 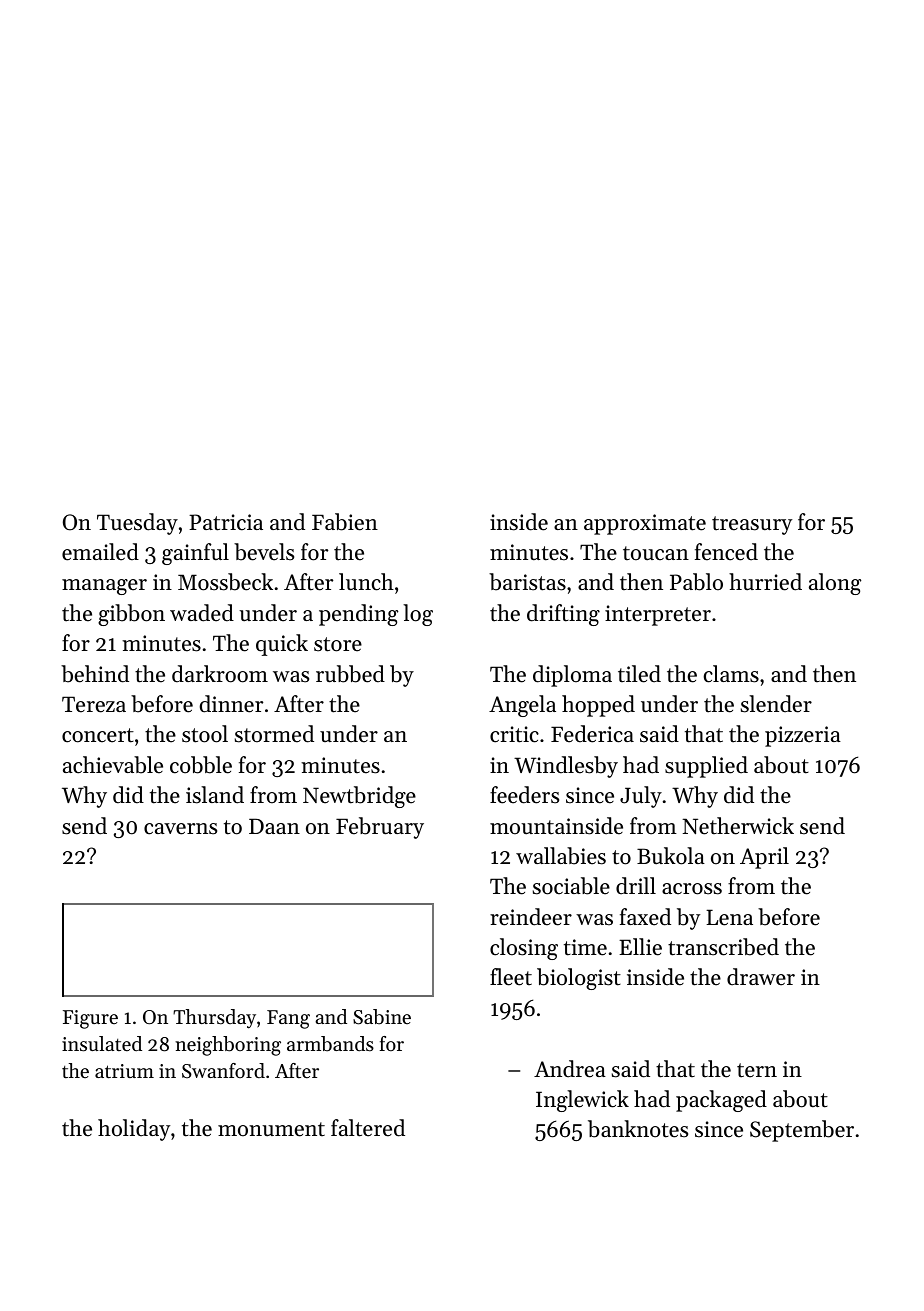 I want to click on holiday, so click(x=134, y=1130).
